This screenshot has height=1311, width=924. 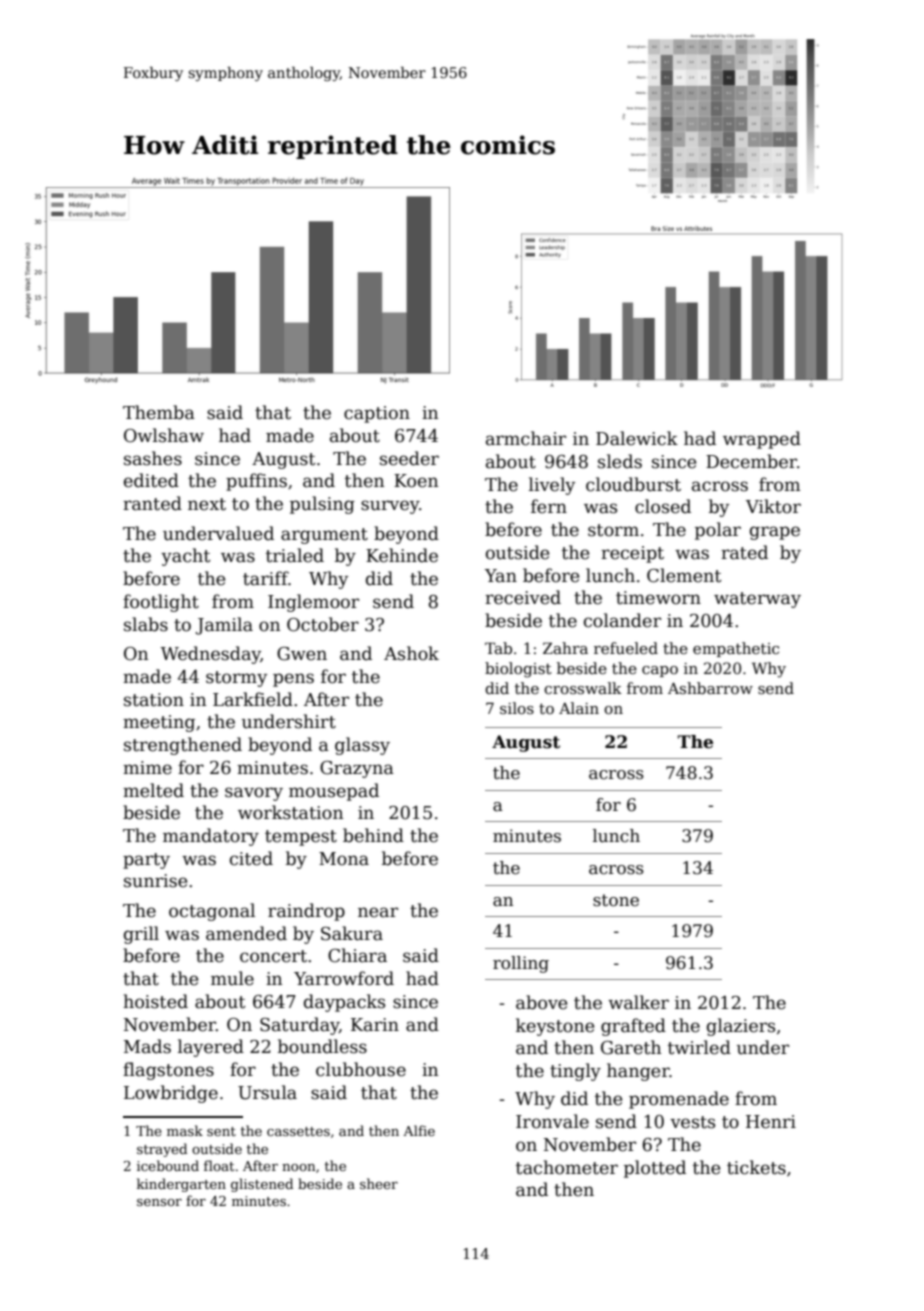 I want to click on glaziers, so click(x=741, y=1027).
